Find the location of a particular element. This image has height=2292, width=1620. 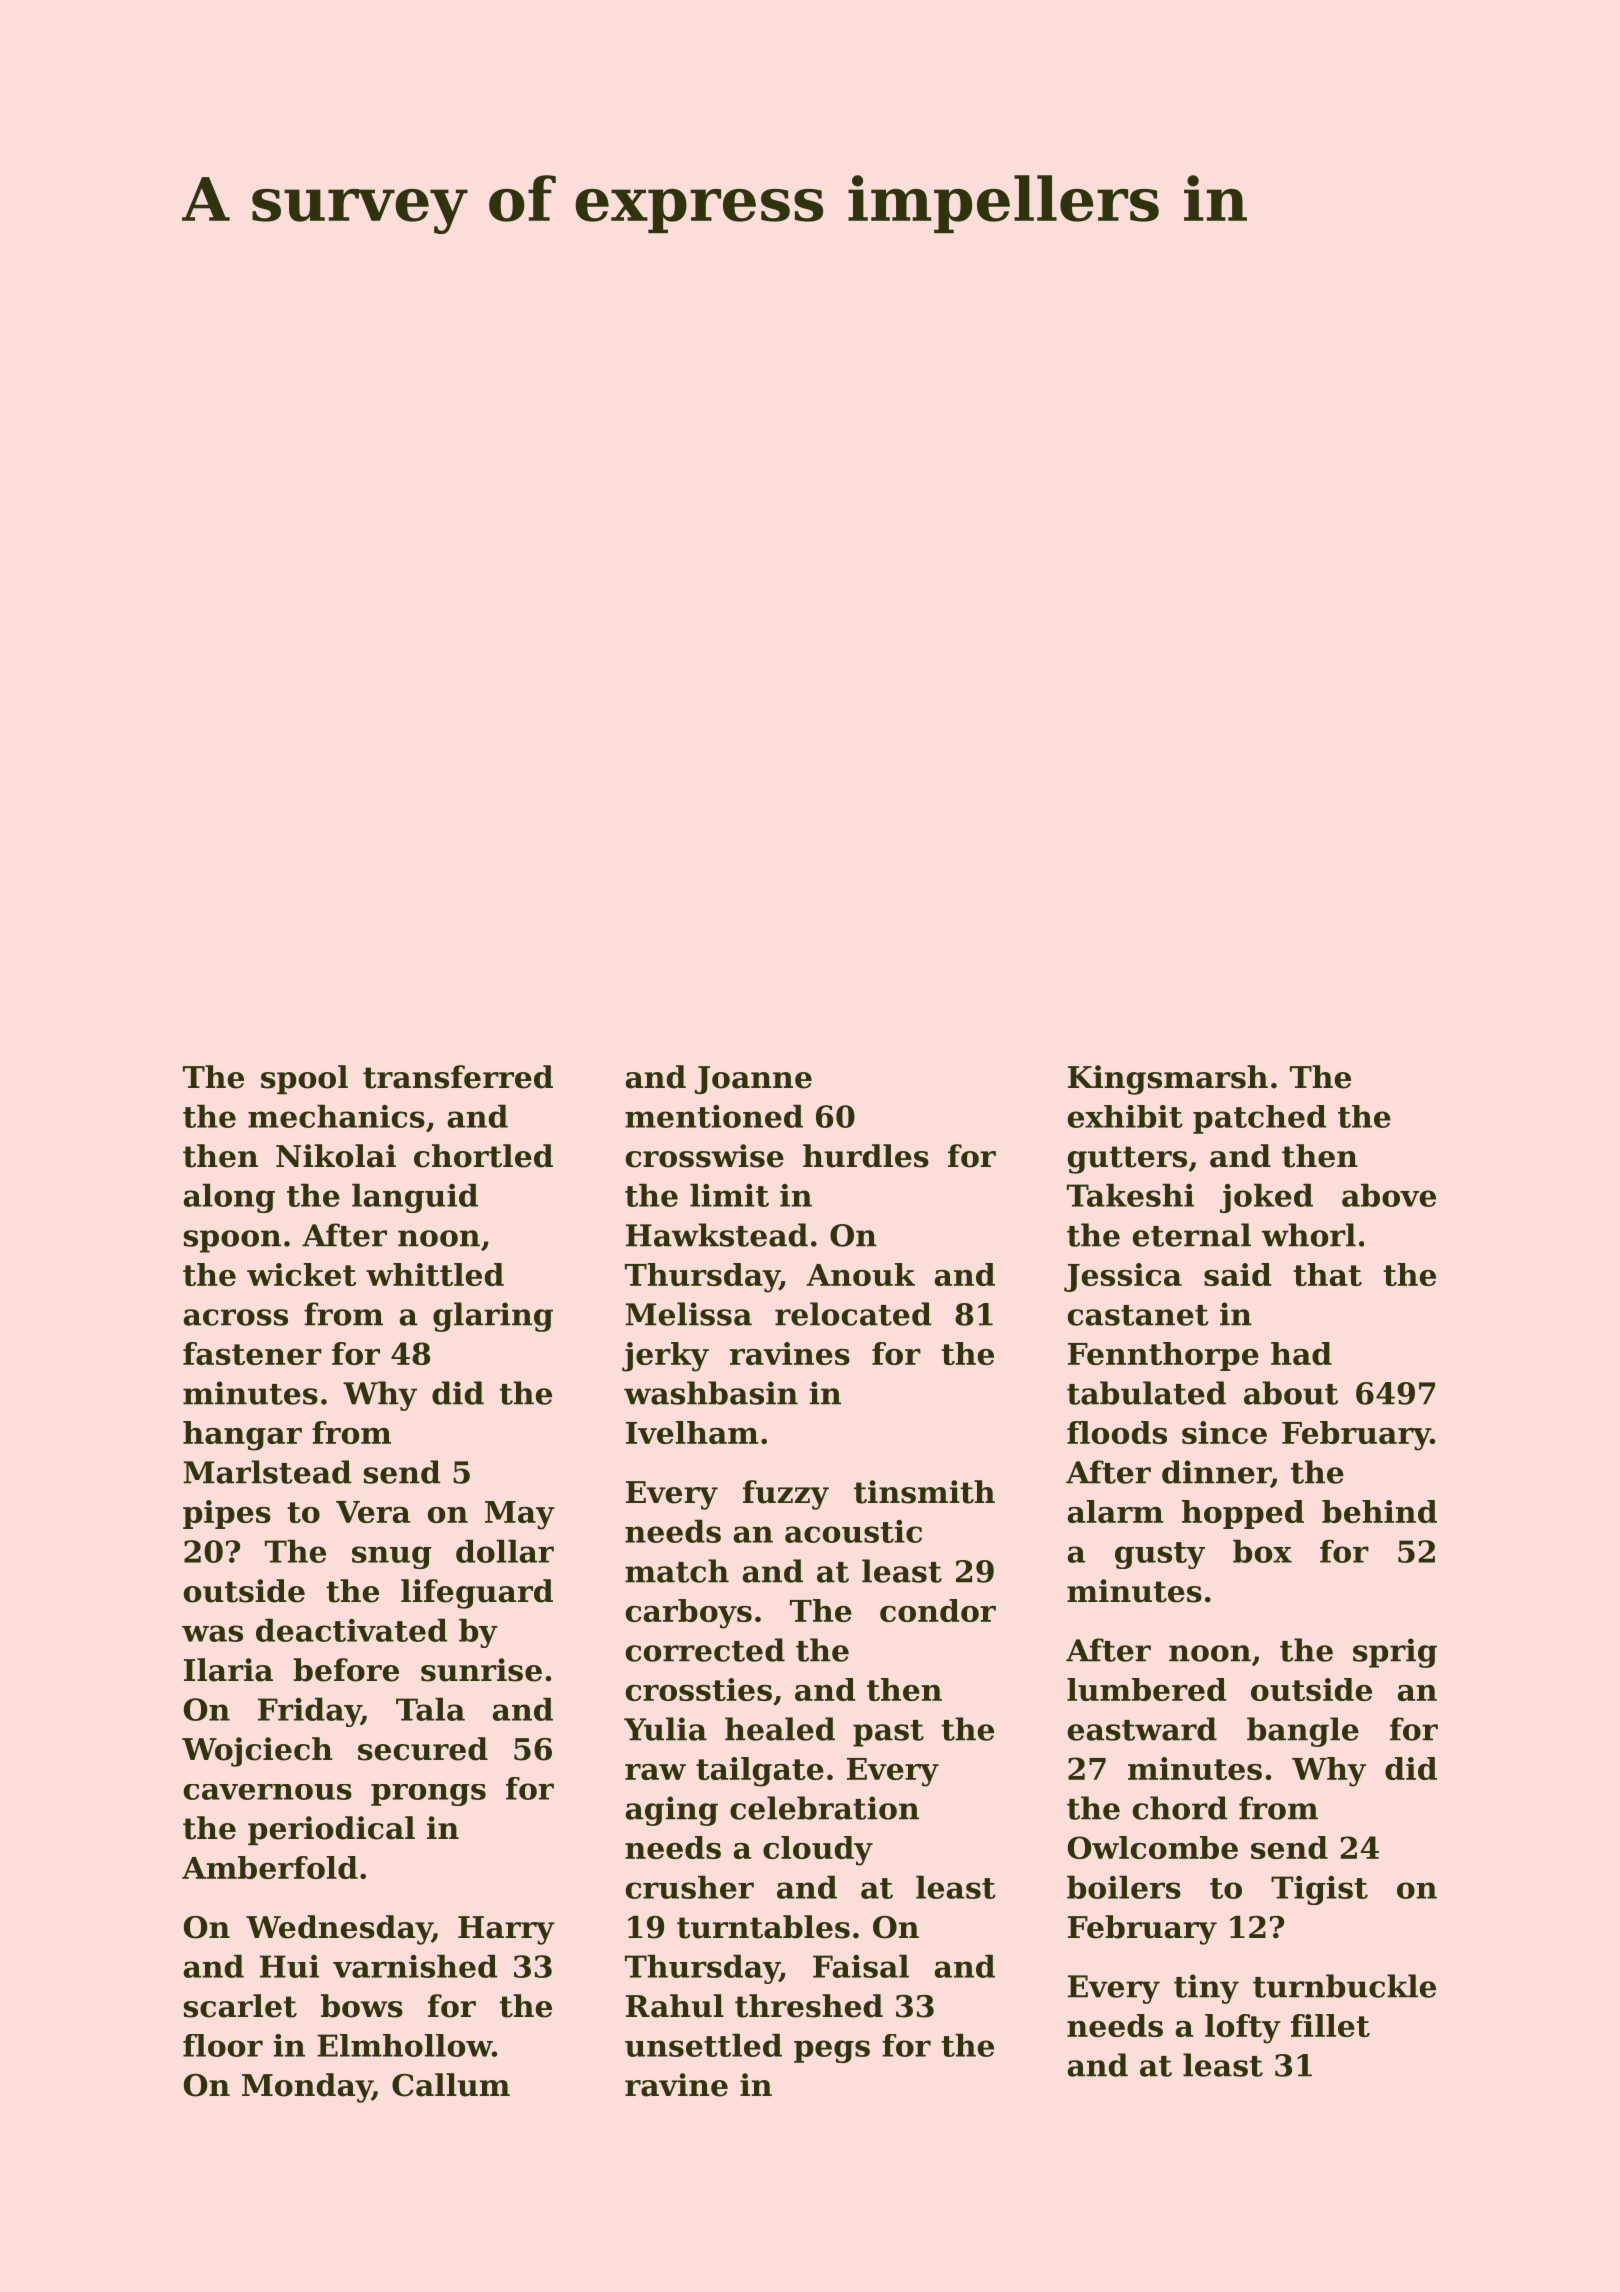

patched is located at coordinates (1259, 1119).
